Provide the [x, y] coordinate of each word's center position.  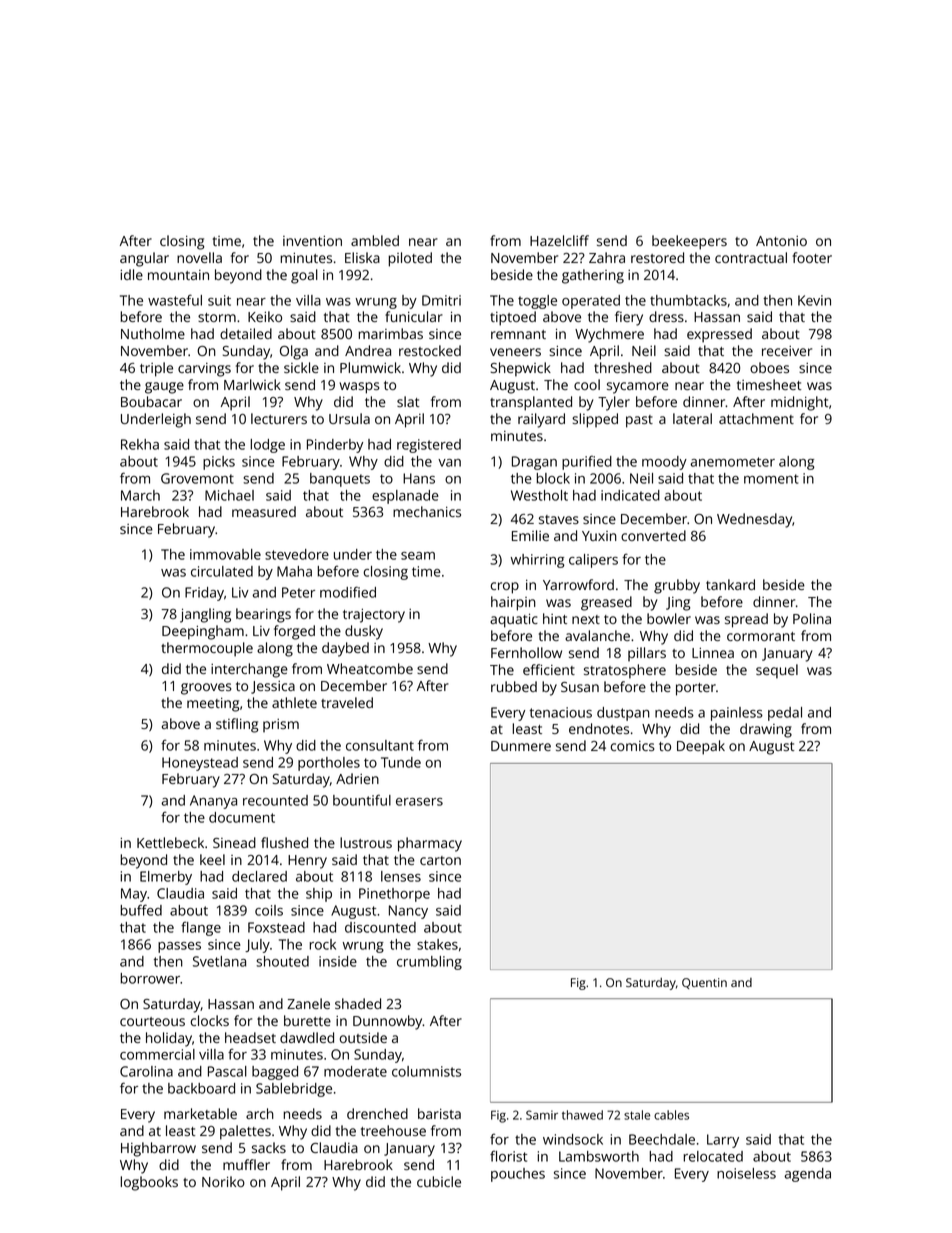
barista [439, 1113]
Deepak [701, 747]
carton [440, 860]
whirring [538, 561]
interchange [249, 670]
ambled [375, 240]
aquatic [514, 621]
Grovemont [197, 478]
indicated [630, 495]
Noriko [223, 1181]
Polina [812, 618]
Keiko [265, 316]
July [257, 946]
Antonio [781, 241]
